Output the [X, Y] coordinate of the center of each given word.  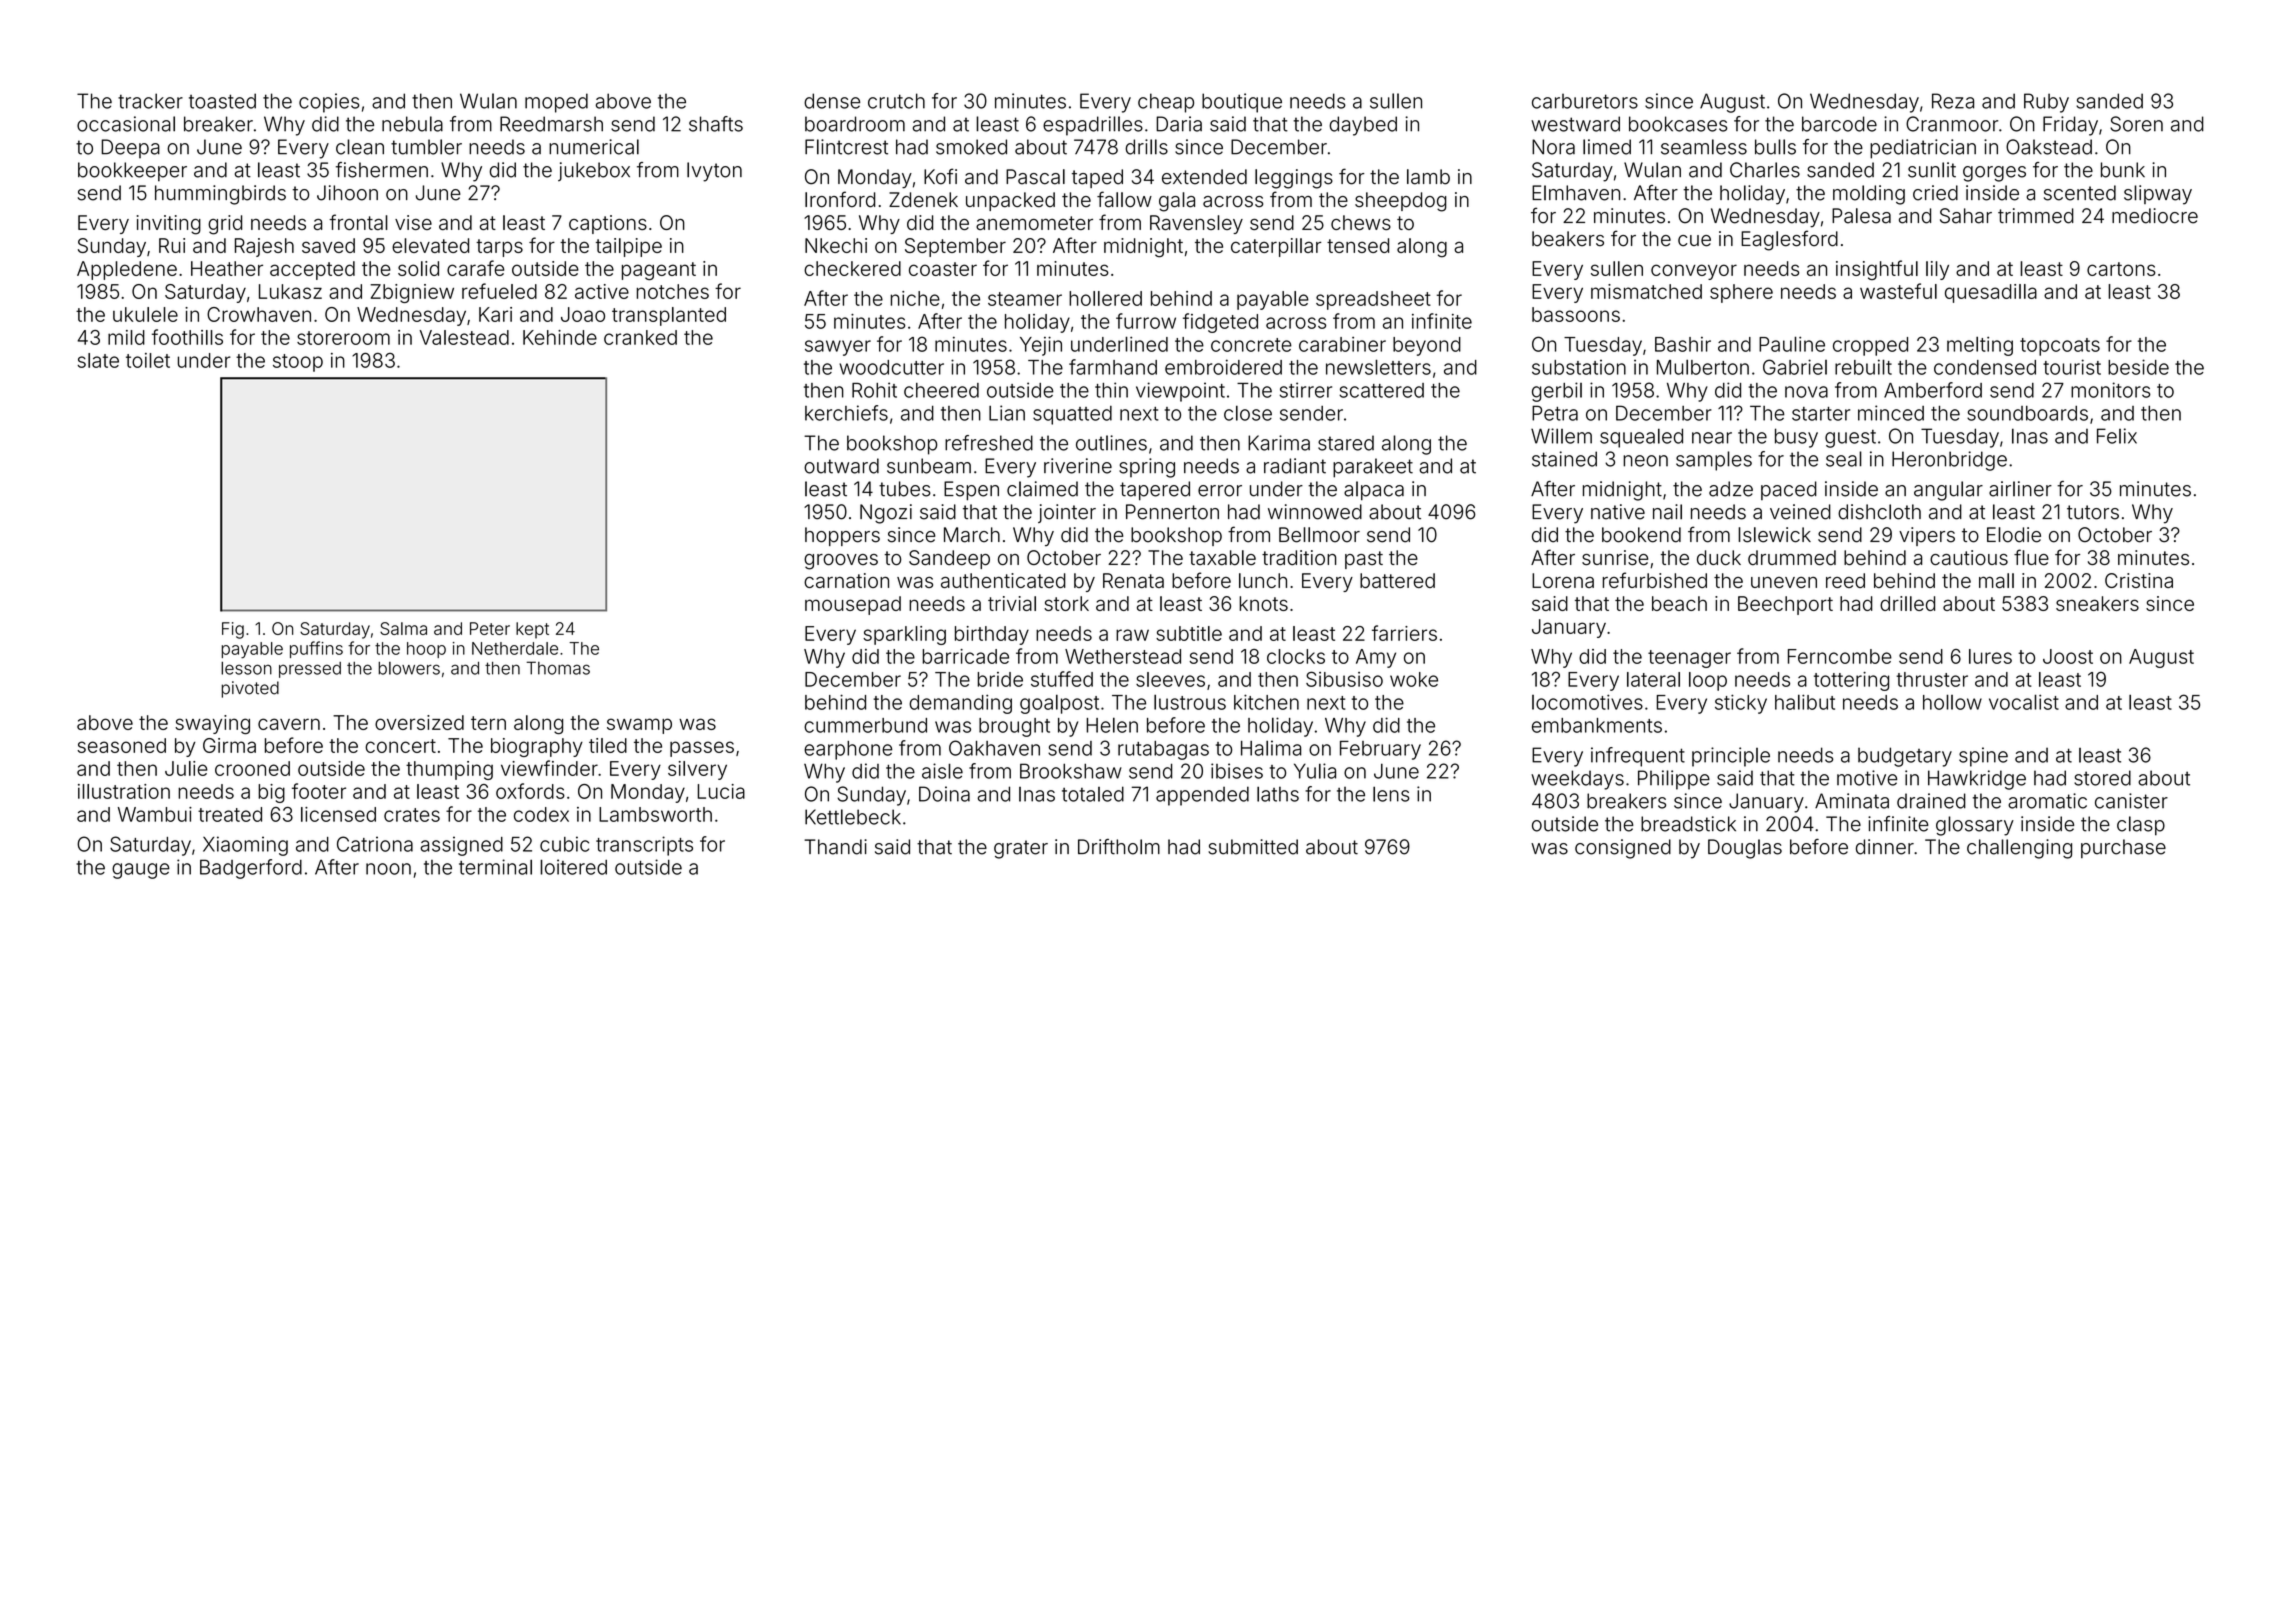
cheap [1166, 103]
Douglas [1745, 849]
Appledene [127, 270]
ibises [1237, 771]
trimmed [2036, 216]
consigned [1623, 849]
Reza [1953, 101]
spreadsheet [1373, 300]
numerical [594, 147]
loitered [573, 867]
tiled [608, 745]
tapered [1155, 491]
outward [841, 466]
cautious [1969, 558]
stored [2102, 778]
